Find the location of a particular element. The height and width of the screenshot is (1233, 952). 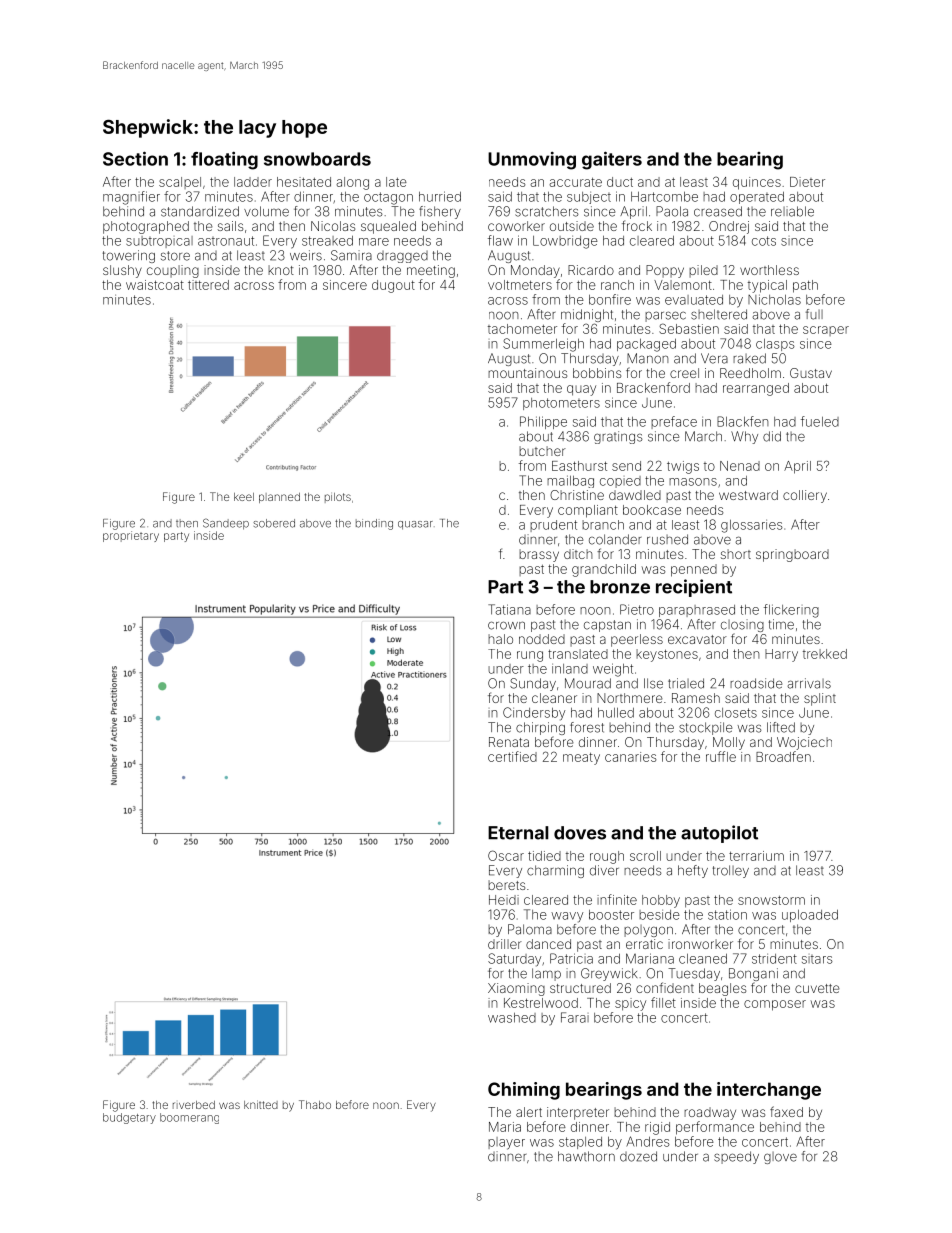

scratchers is located at coordinates (547, 211).
